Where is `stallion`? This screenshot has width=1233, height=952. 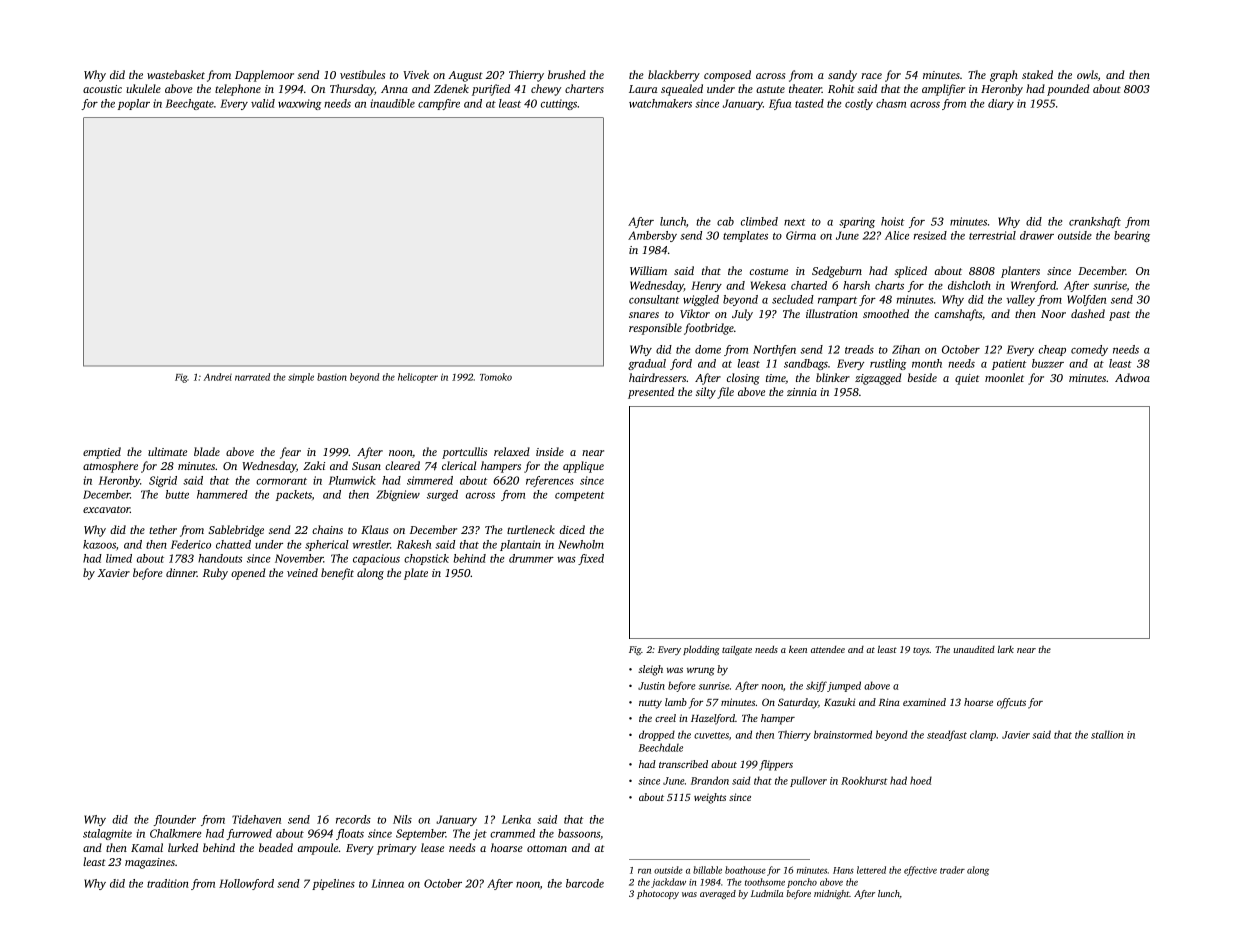 stallion is located at coordinates (1107, 734).
